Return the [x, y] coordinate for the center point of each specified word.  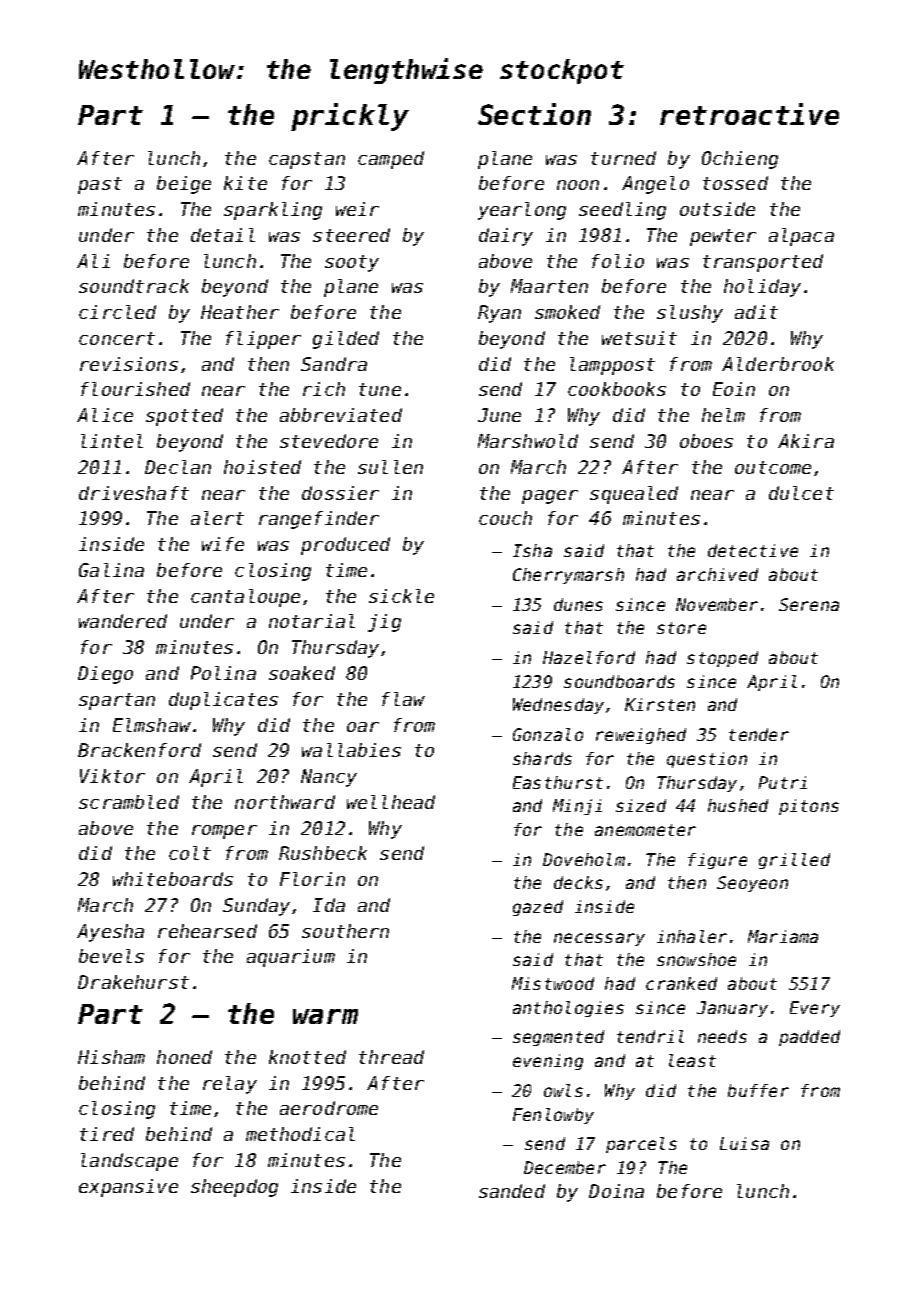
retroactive [749, 114]
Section [534, 114]
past [100, 185]
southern [345, 931]
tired [107, 1134]
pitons [809, 807]
